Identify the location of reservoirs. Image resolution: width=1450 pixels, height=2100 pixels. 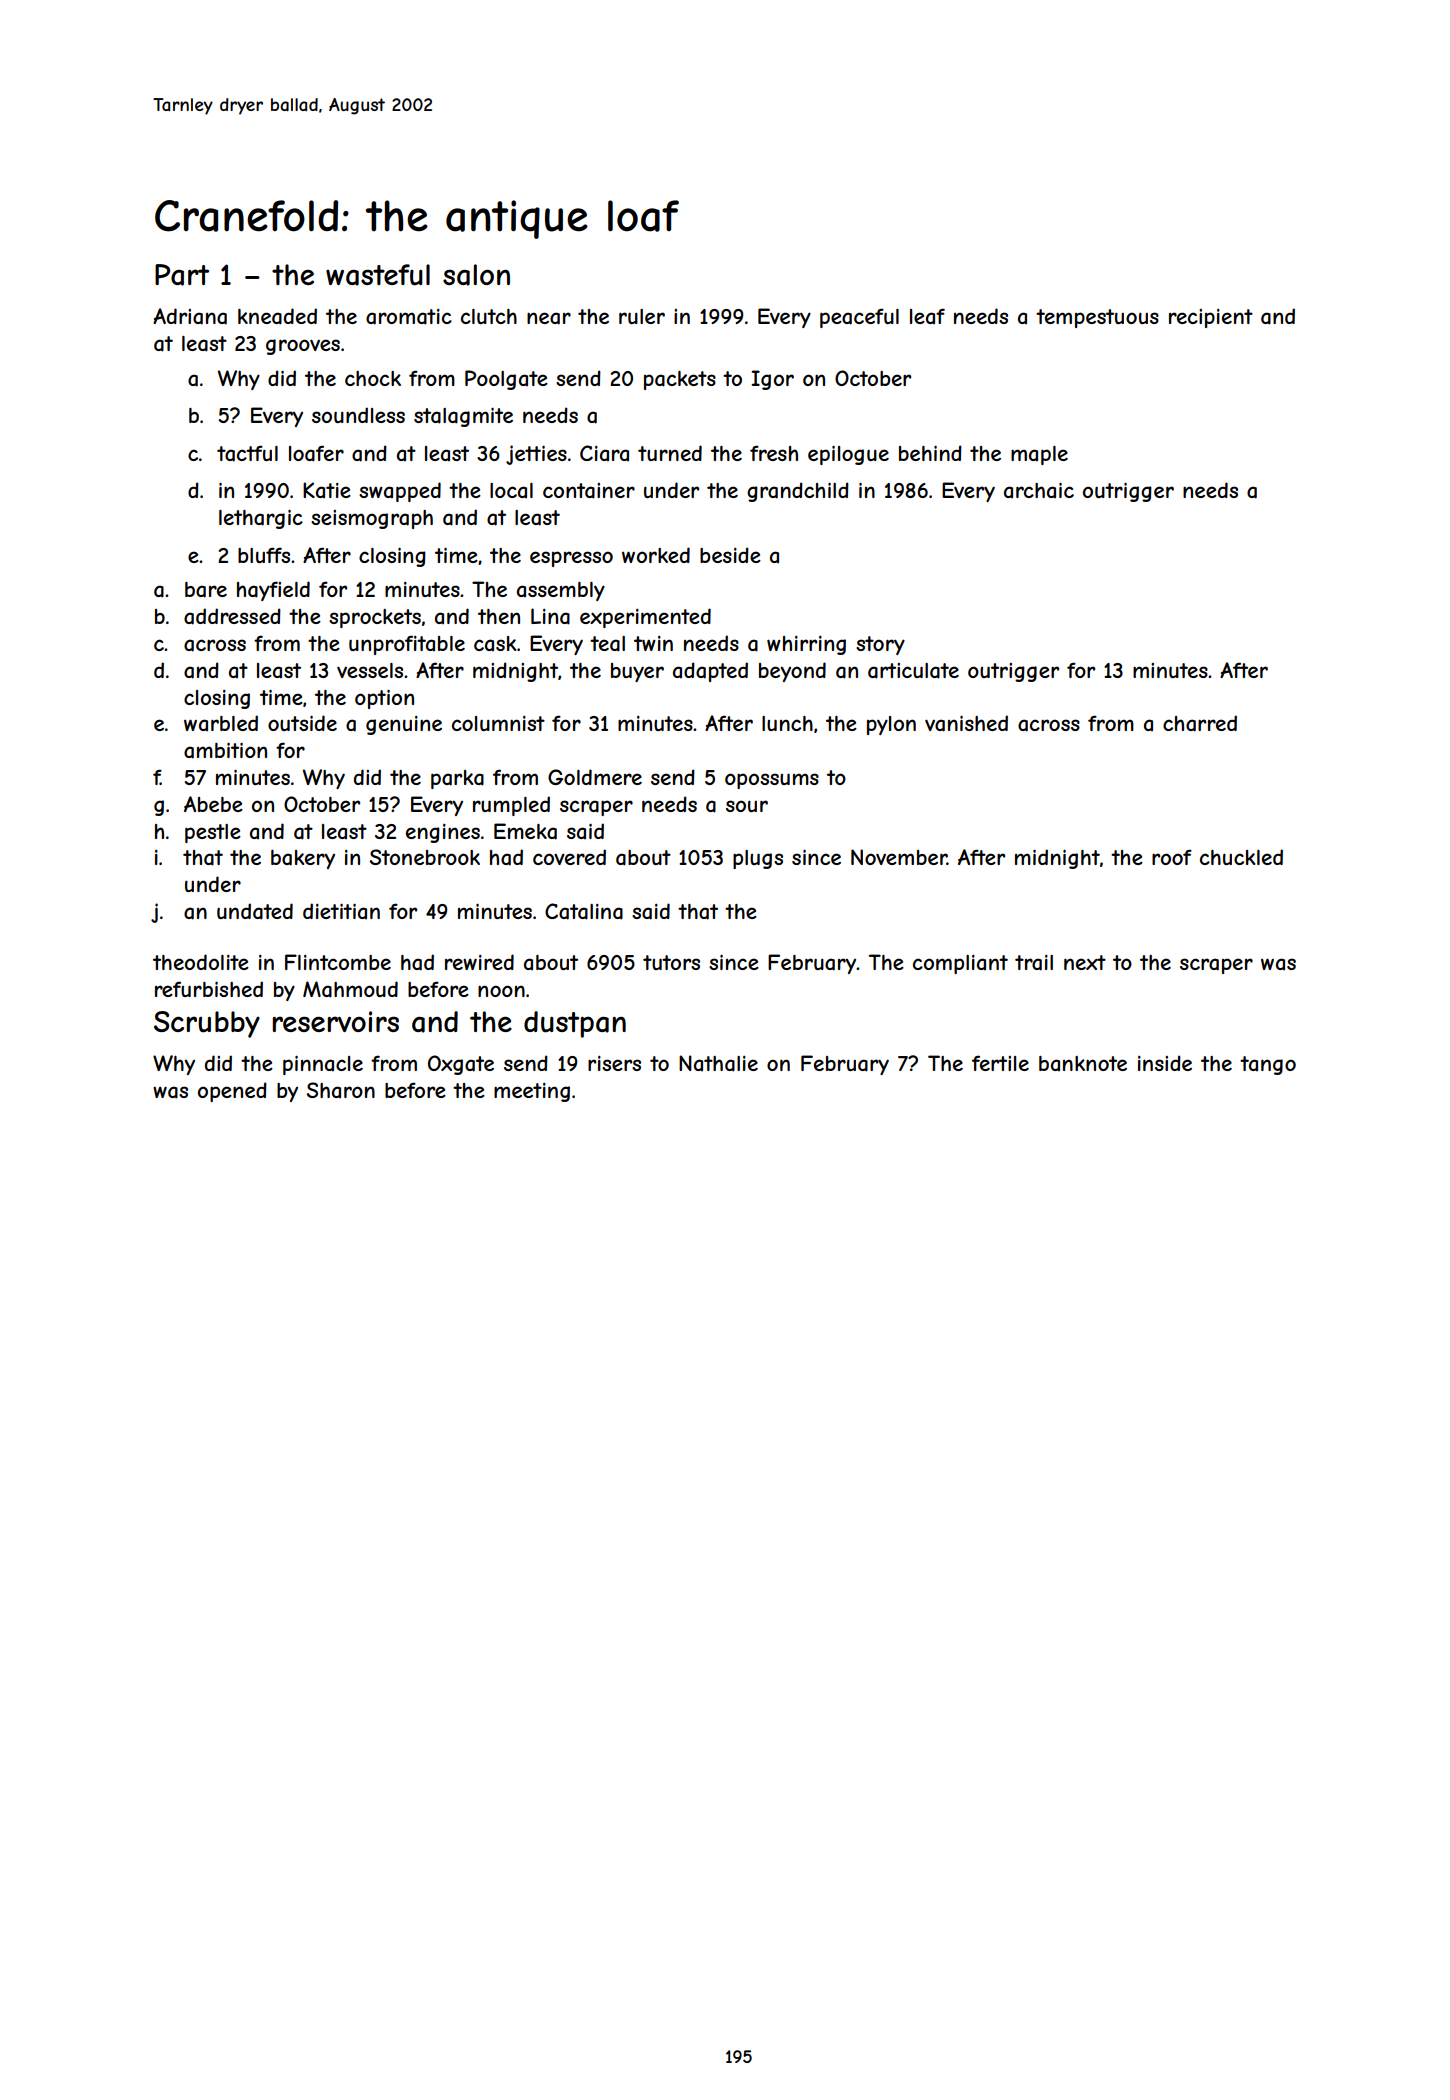
(335, 1021).
